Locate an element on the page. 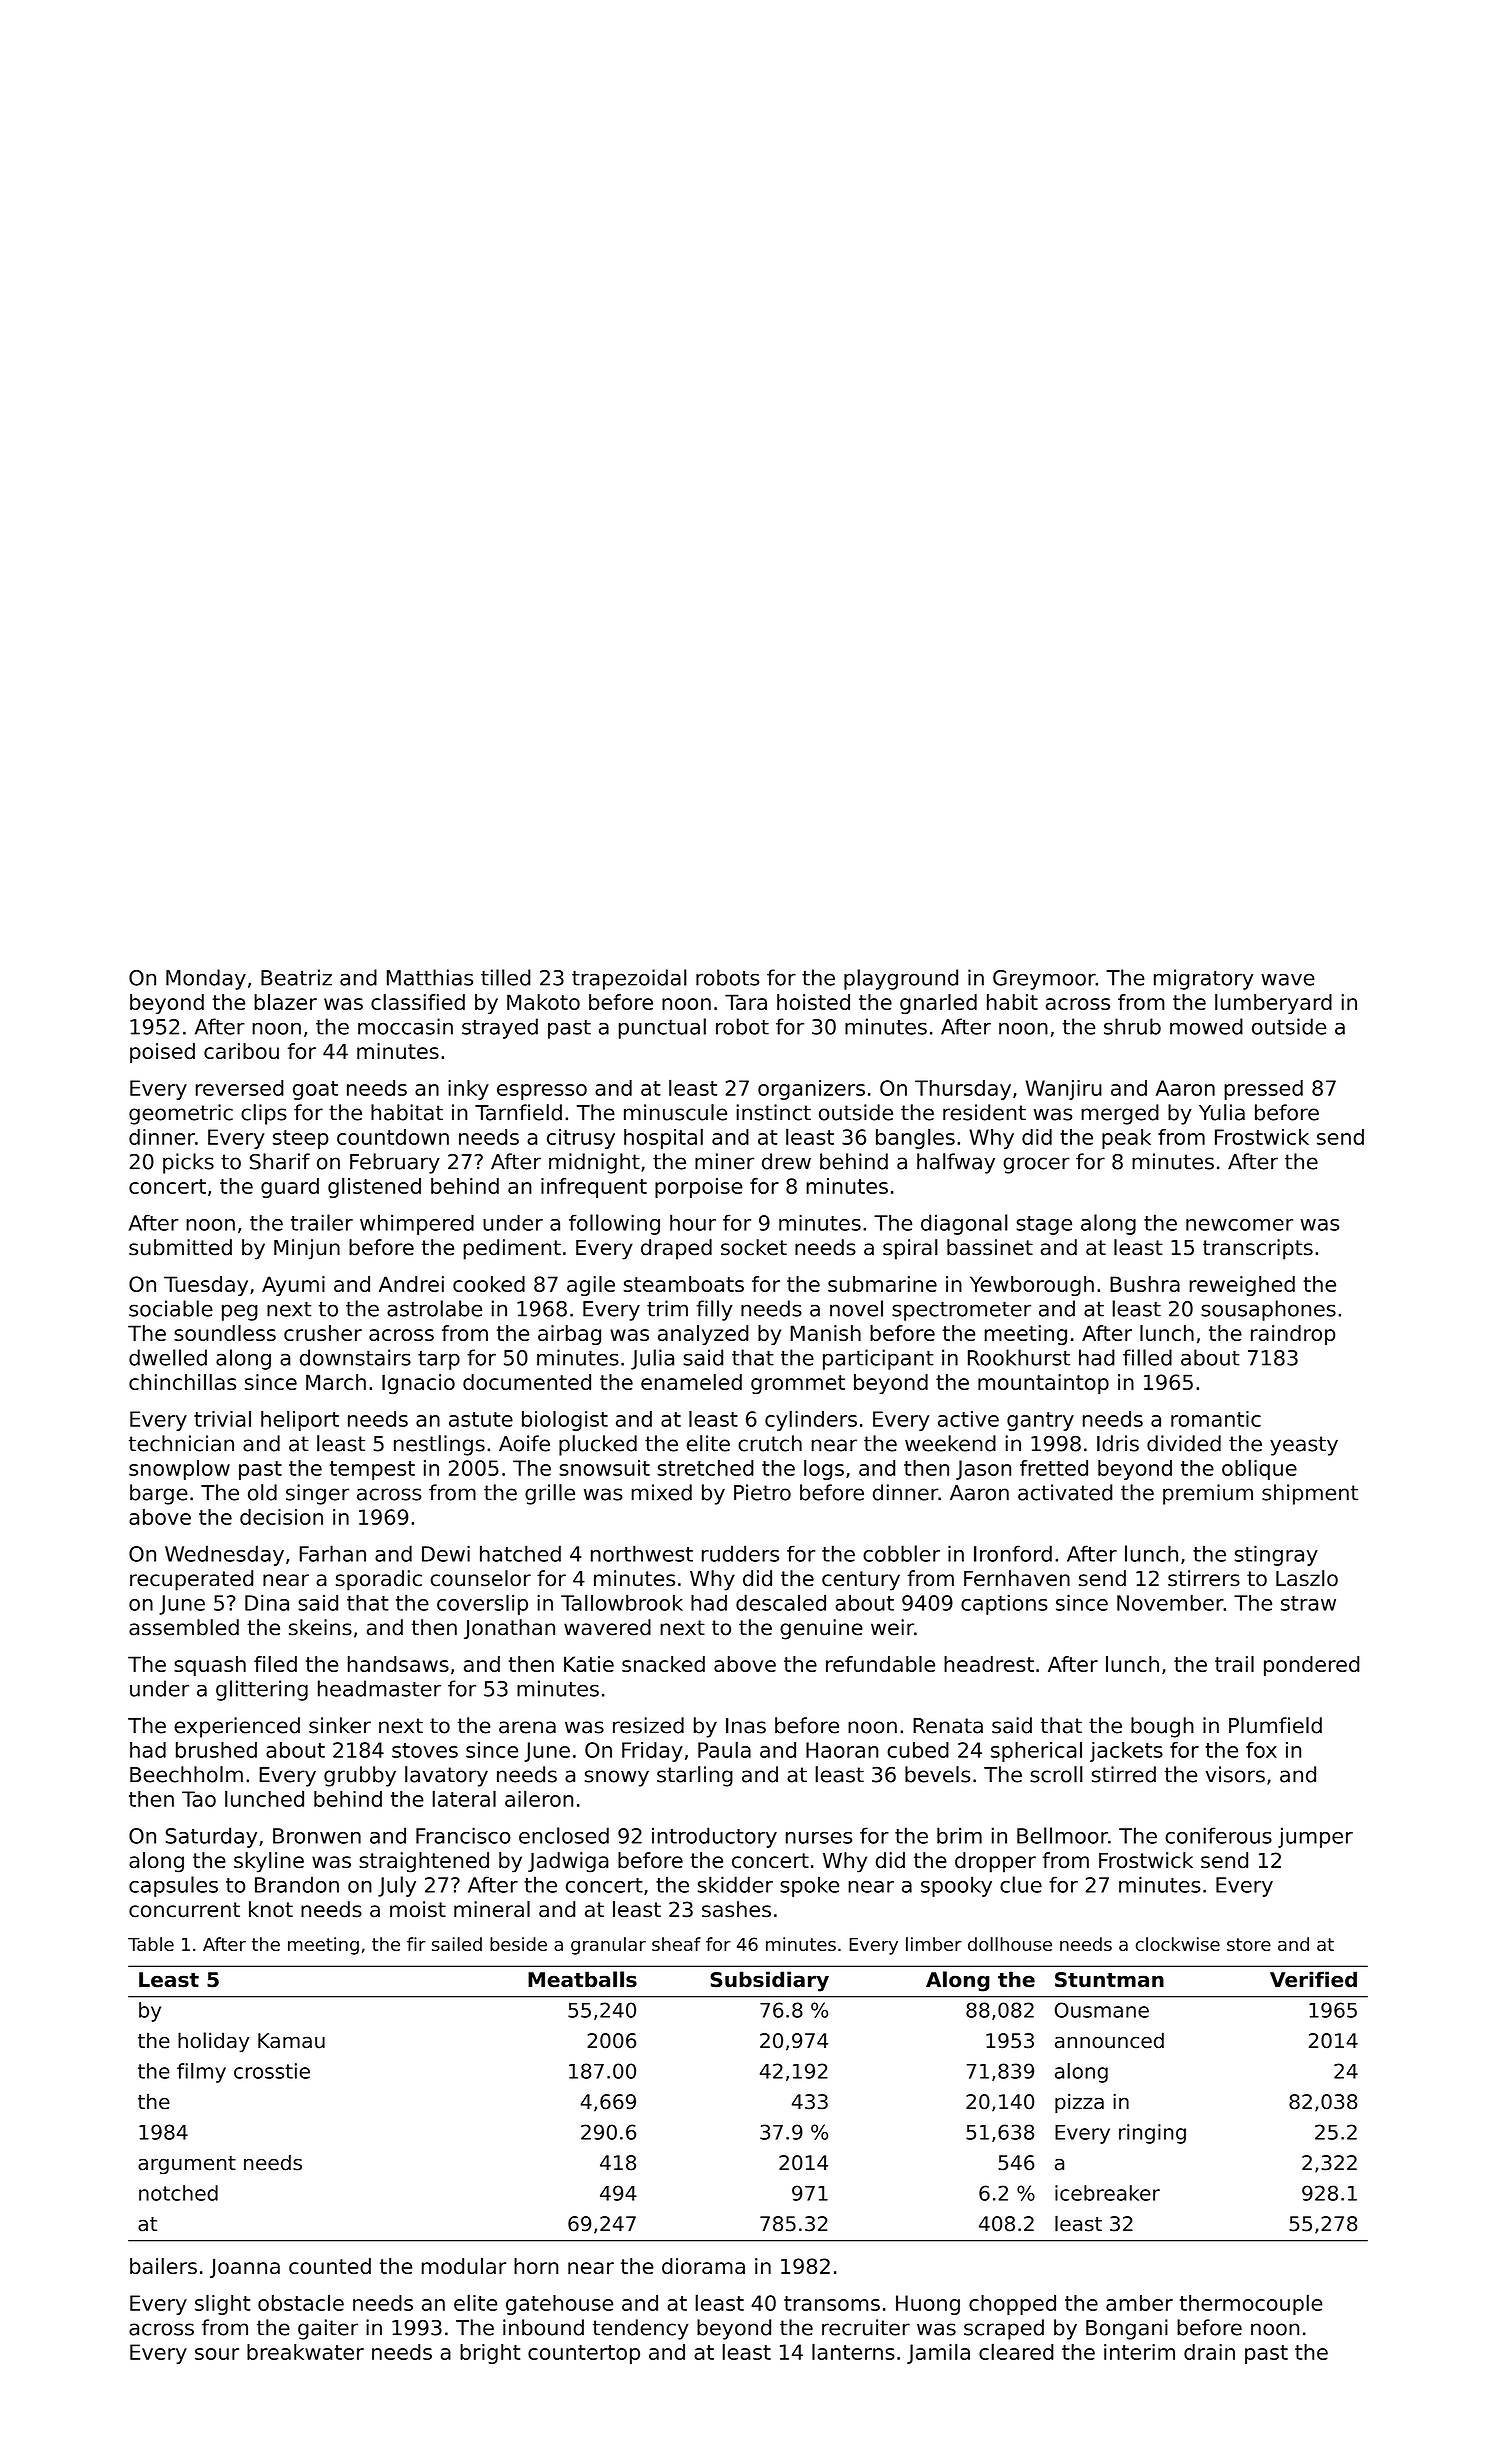 The height and width of the document is (2464, 1496). playground is located at coordinates (901, 979).
